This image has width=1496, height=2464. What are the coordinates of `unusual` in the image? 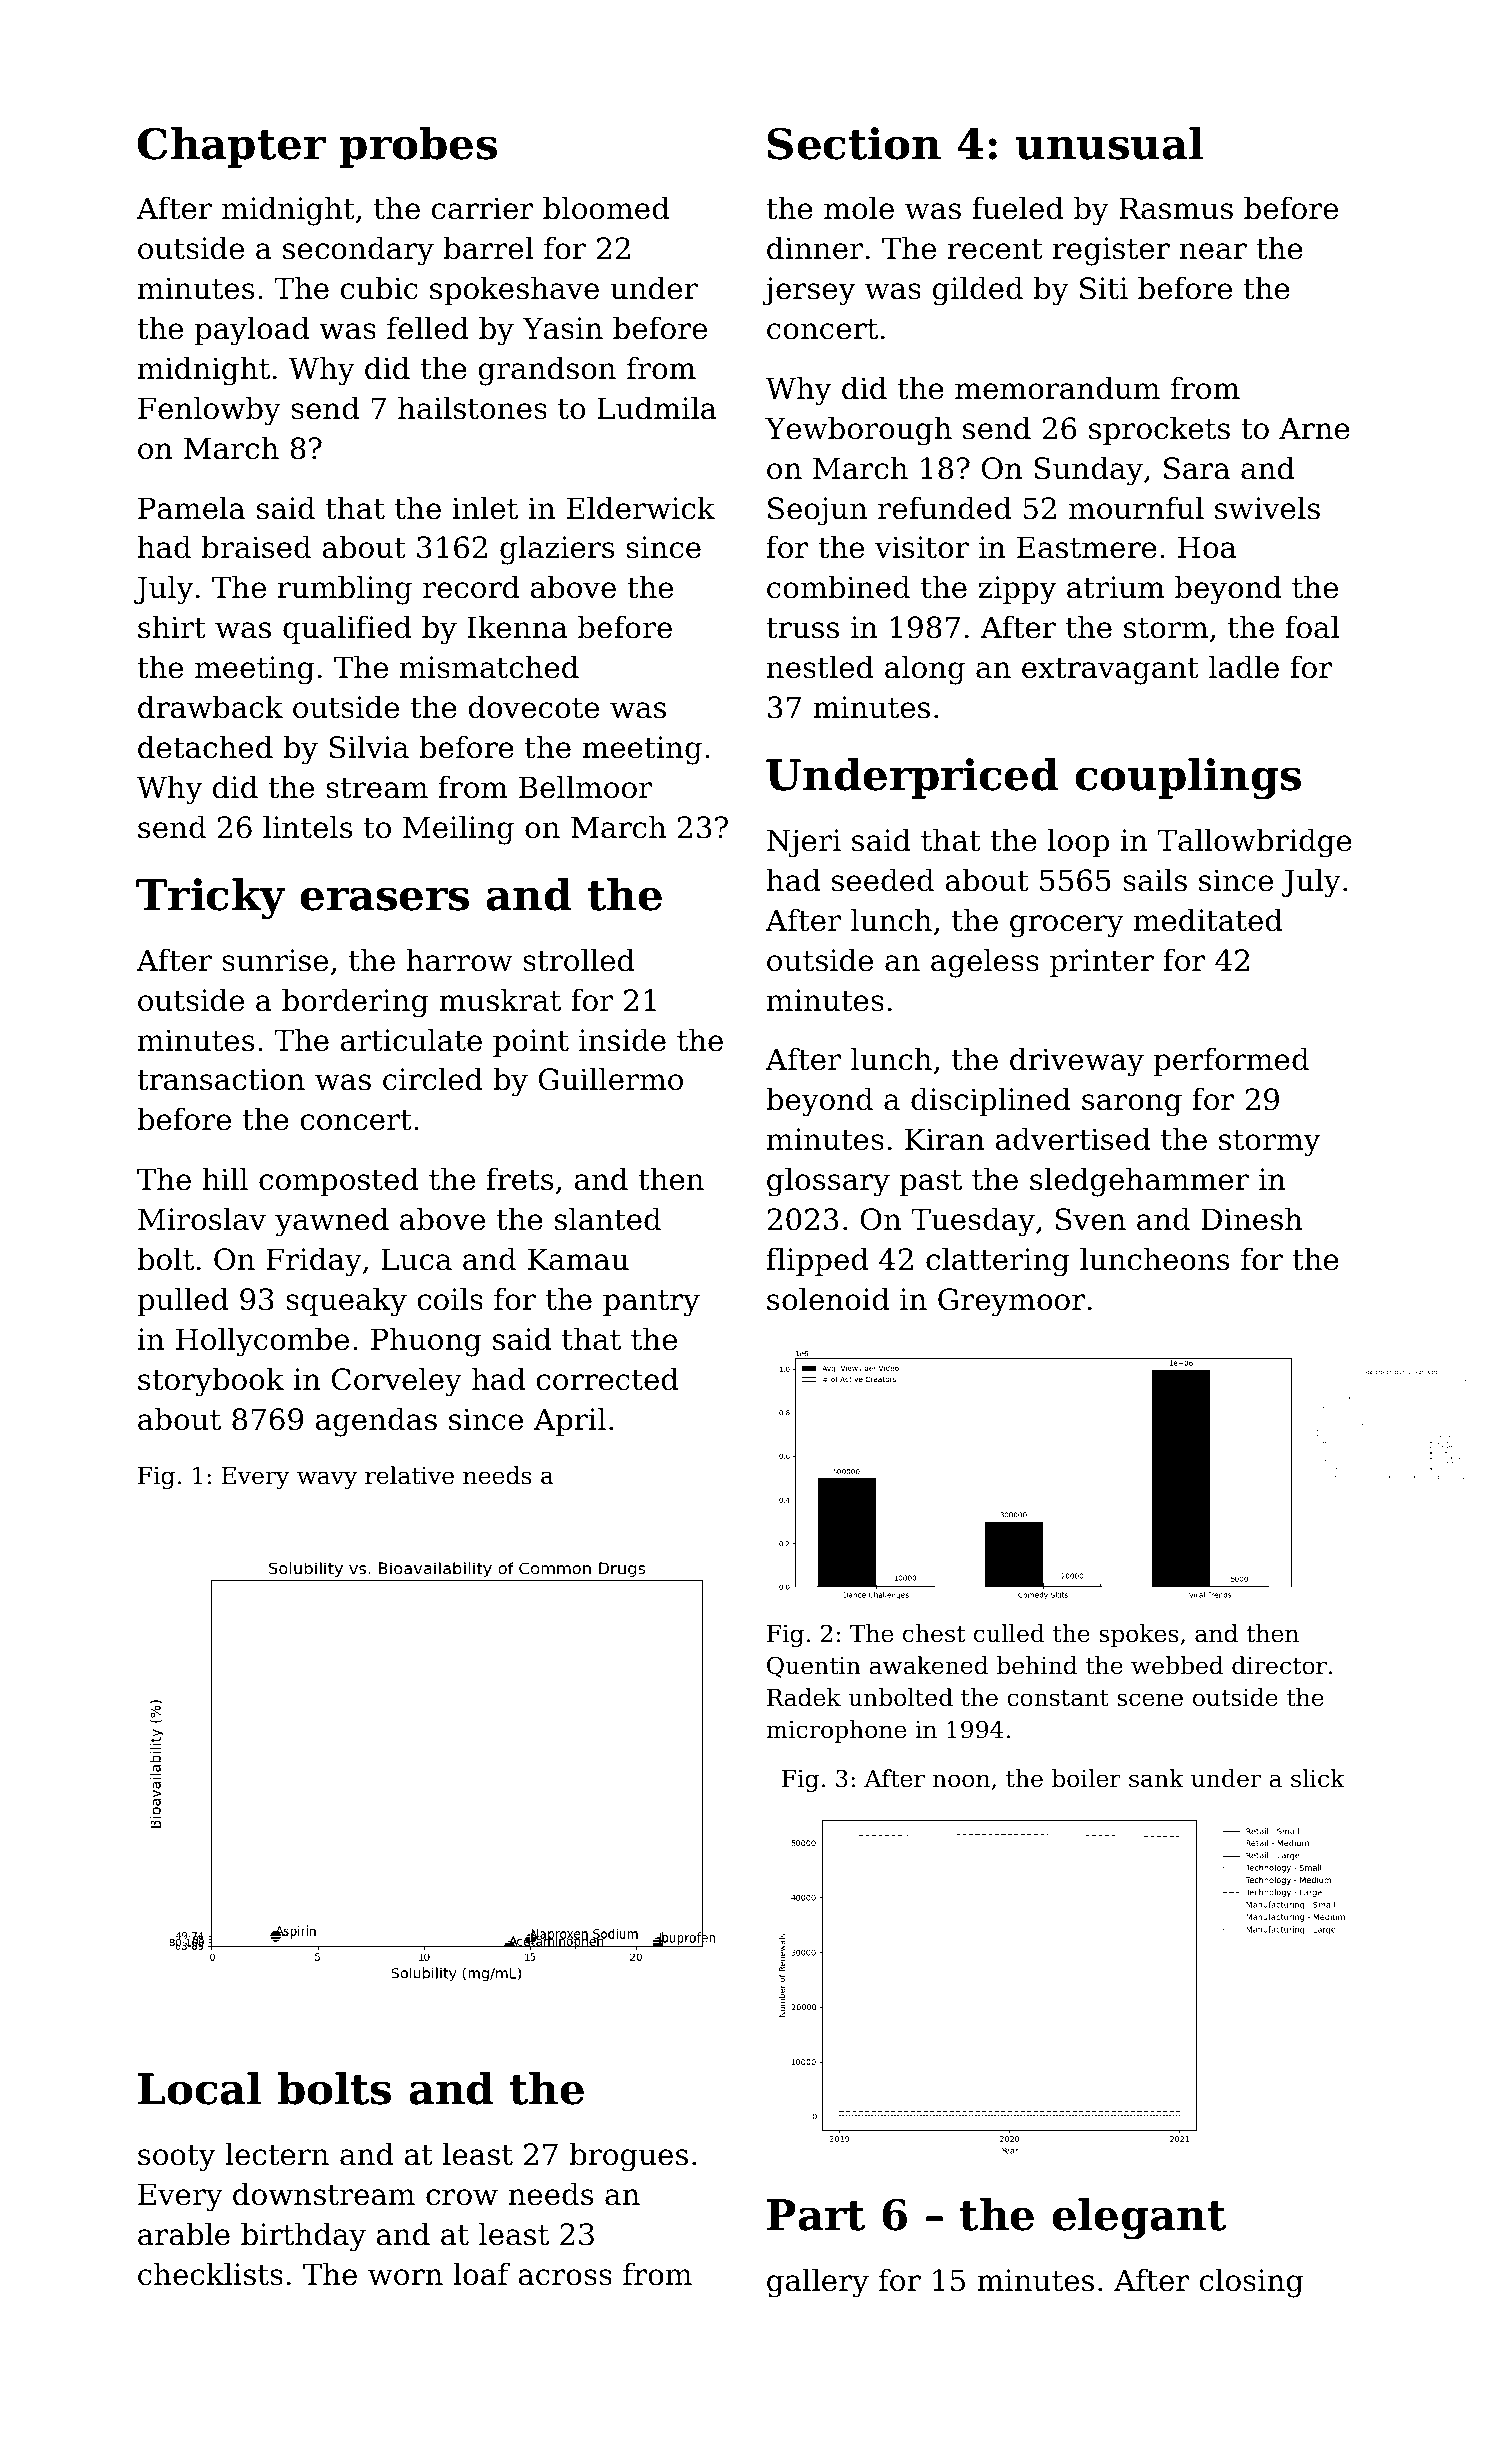 It's located at (1109, 143).
